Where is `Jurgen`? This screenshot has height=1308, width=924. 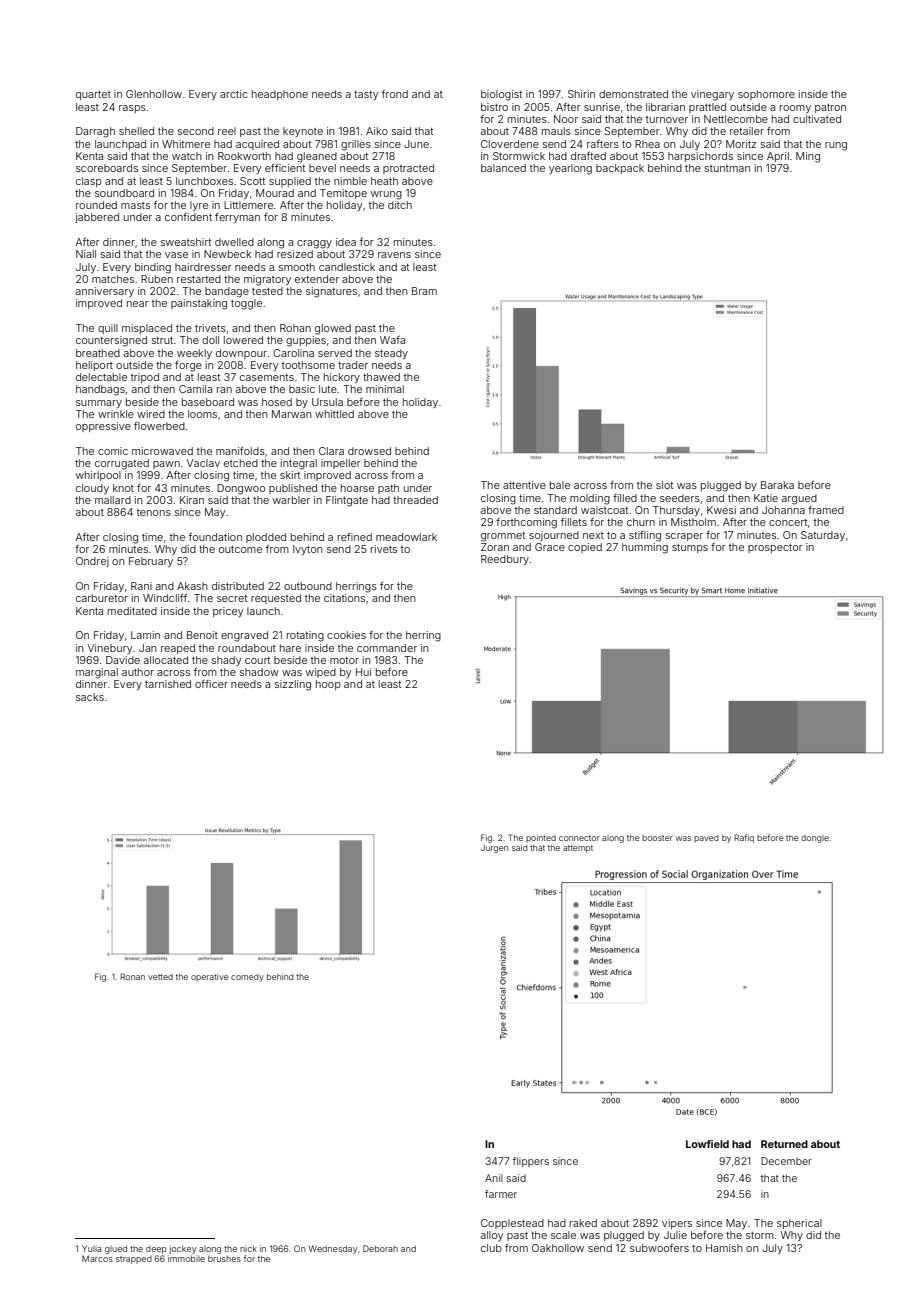
Jurgen is located at coordinates (494, 849).
